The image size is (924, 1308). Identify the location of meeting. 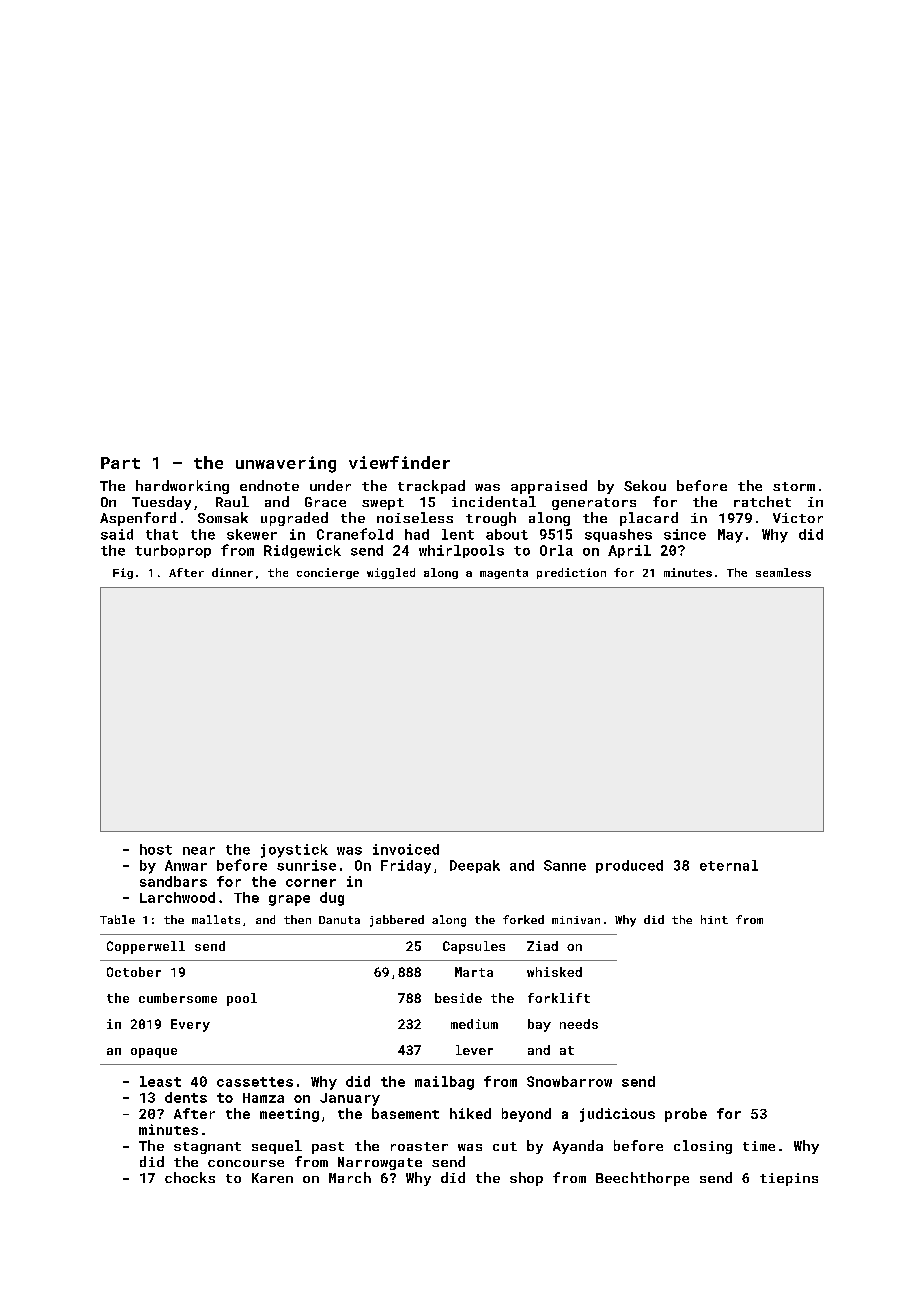
(289, 1115).
